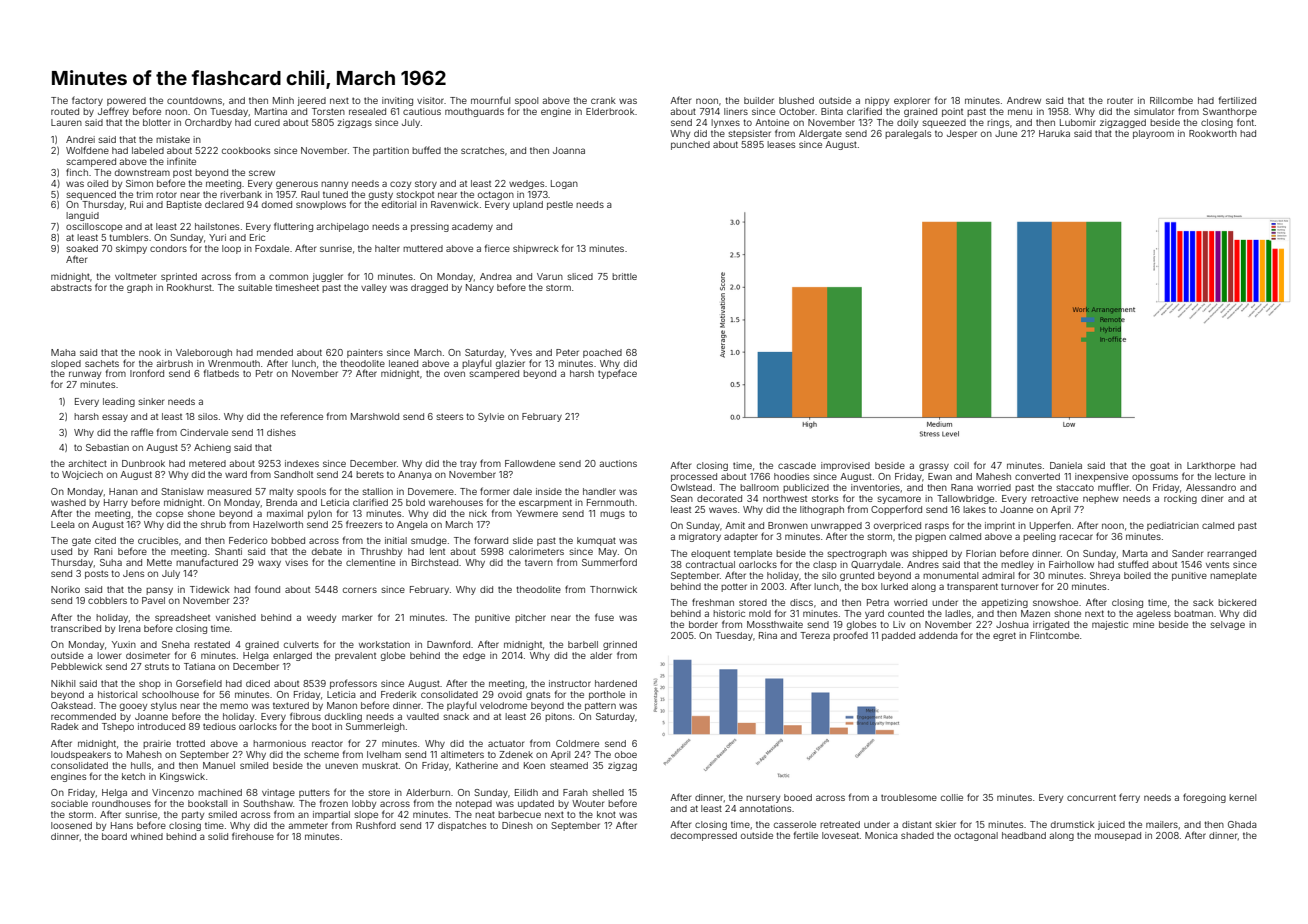 The image size is (1308, 924). What do you see at coordinates (1118, 836) in the screenshot?
I see `mousepad` at bounding box center [1118, 836].
